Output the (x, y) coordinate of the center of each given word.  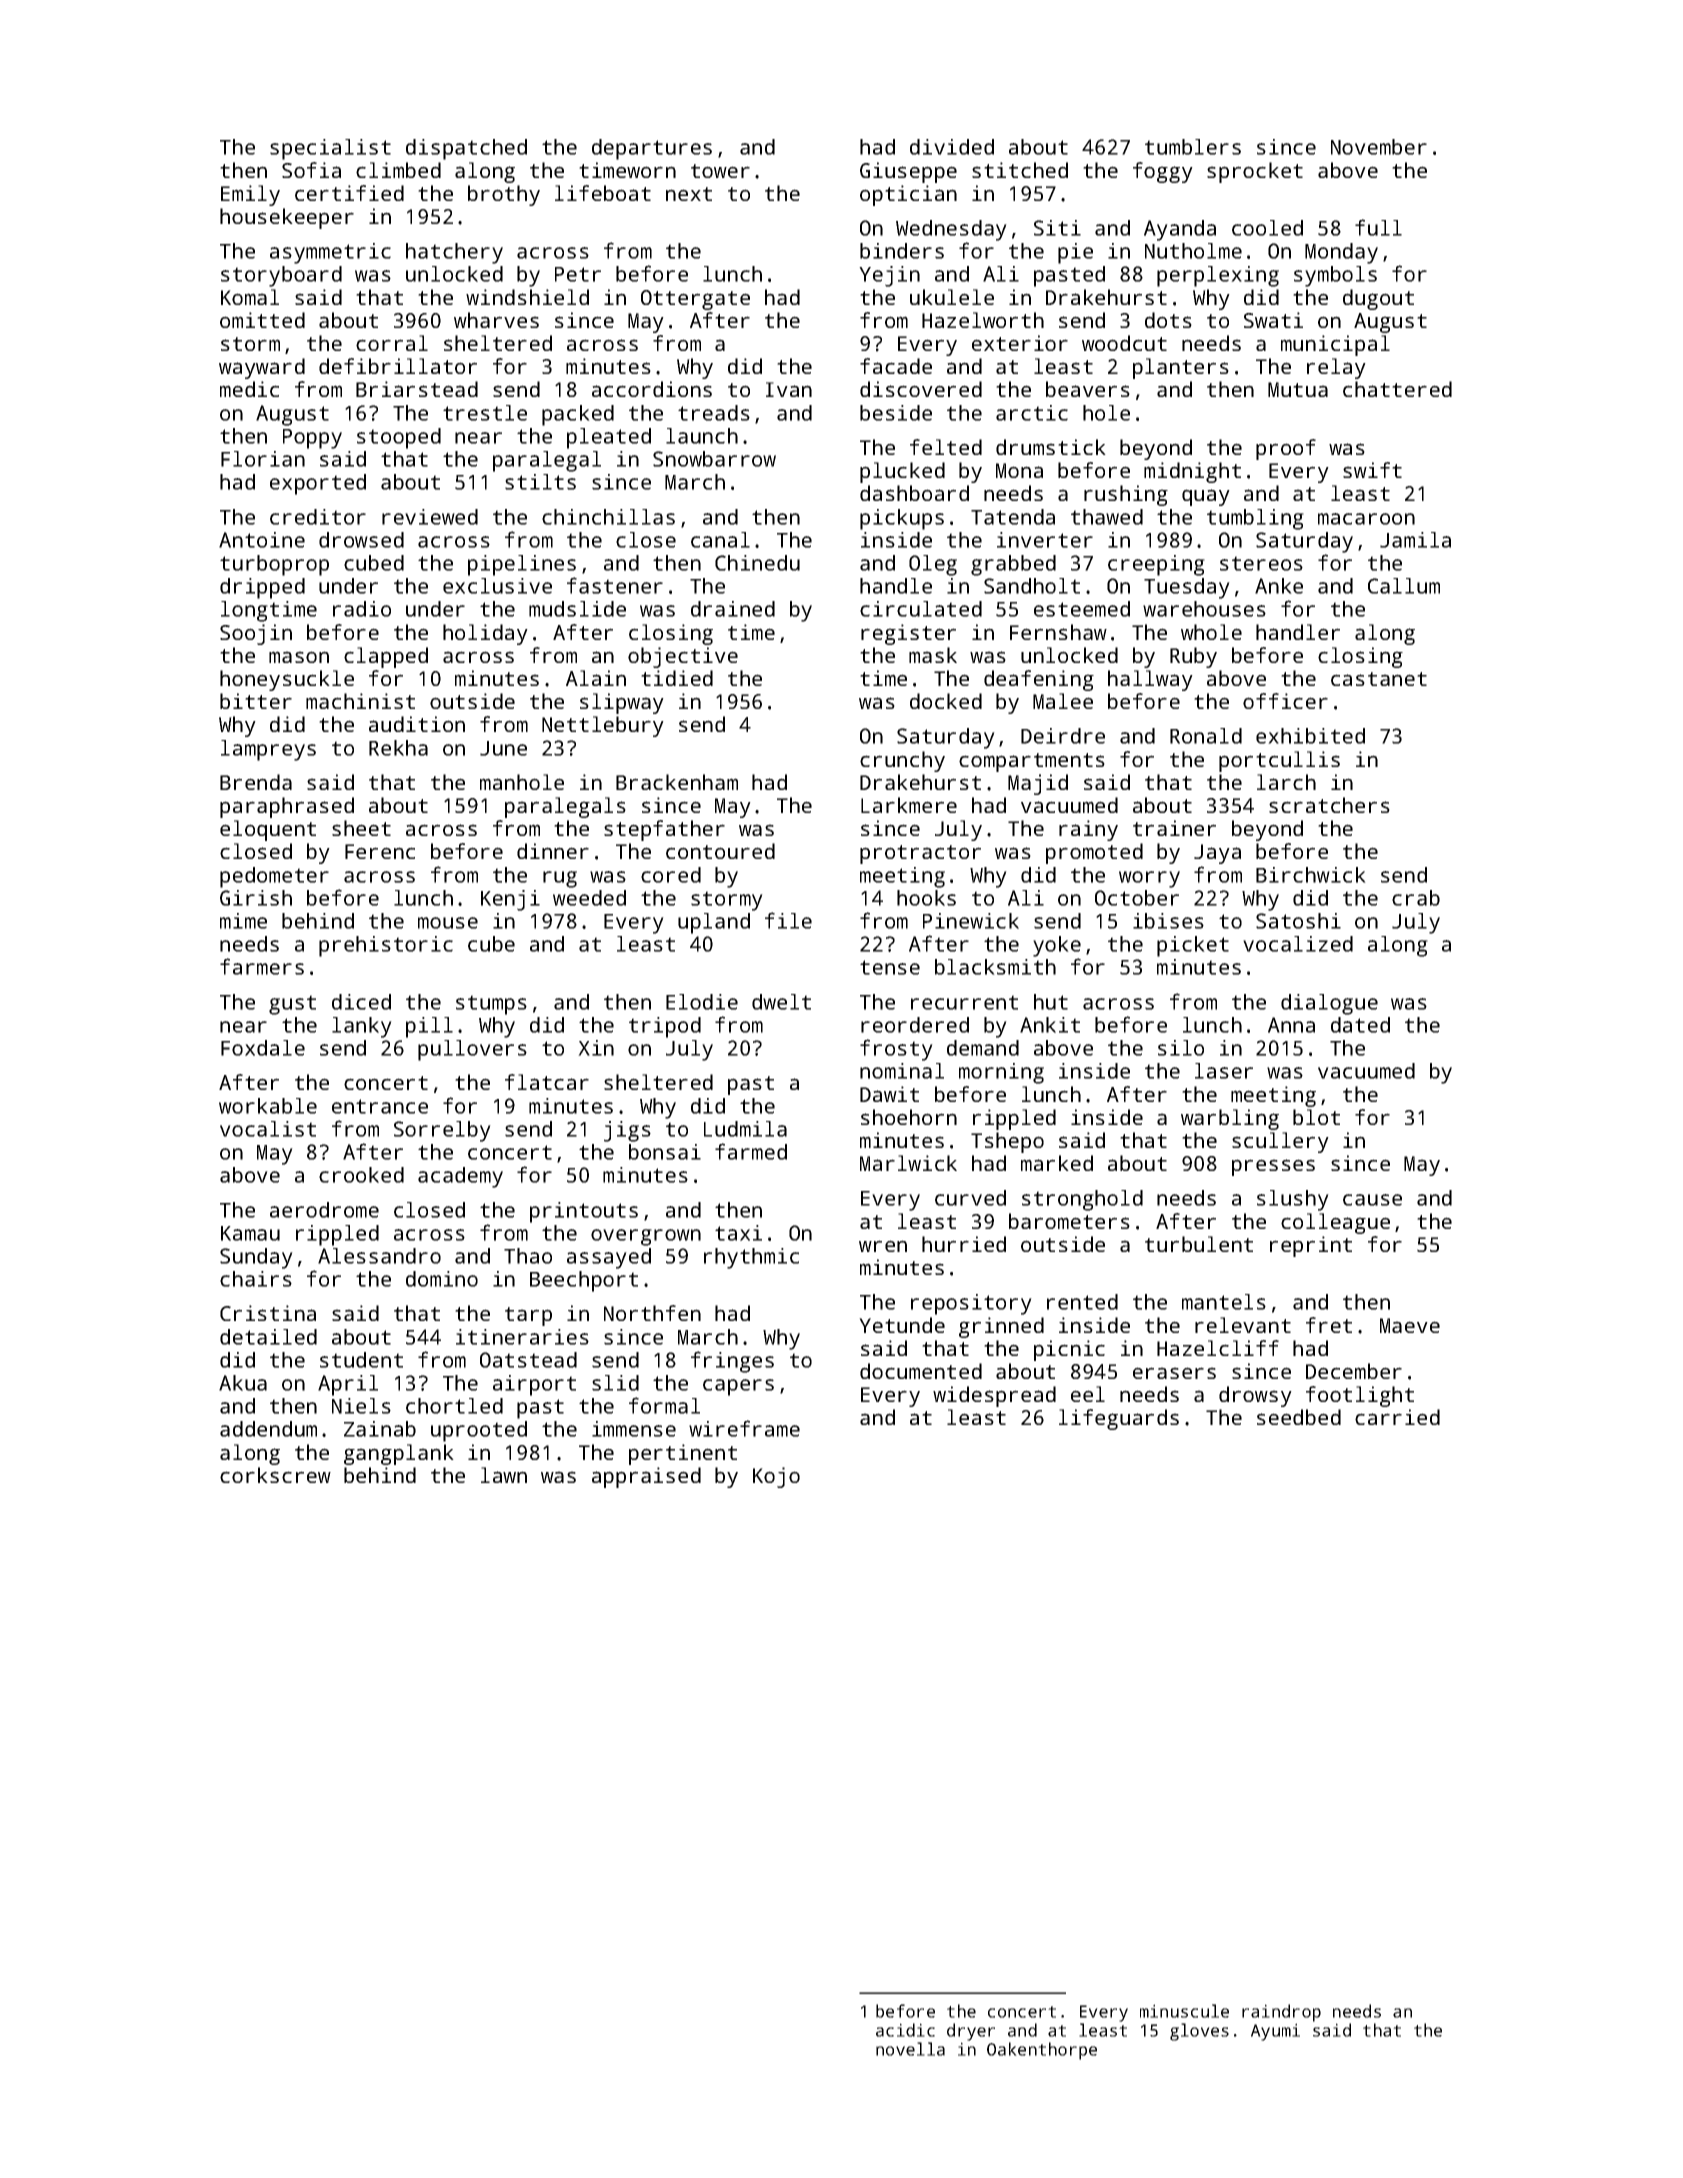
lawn (504, 1475)
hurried (964, 1244)
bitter (256, 701)
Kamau (250, 1233)
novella (910, 2049)
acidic (905, 2030)
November (1379, 147)
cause (1372, 1200)
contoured (720, 851)
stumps (491, 1005)
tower (720, 171)
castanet (1379, 679)
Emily (250, 195)
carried (1397, 1417)
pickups (902, 519)
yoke (1057, 946)
